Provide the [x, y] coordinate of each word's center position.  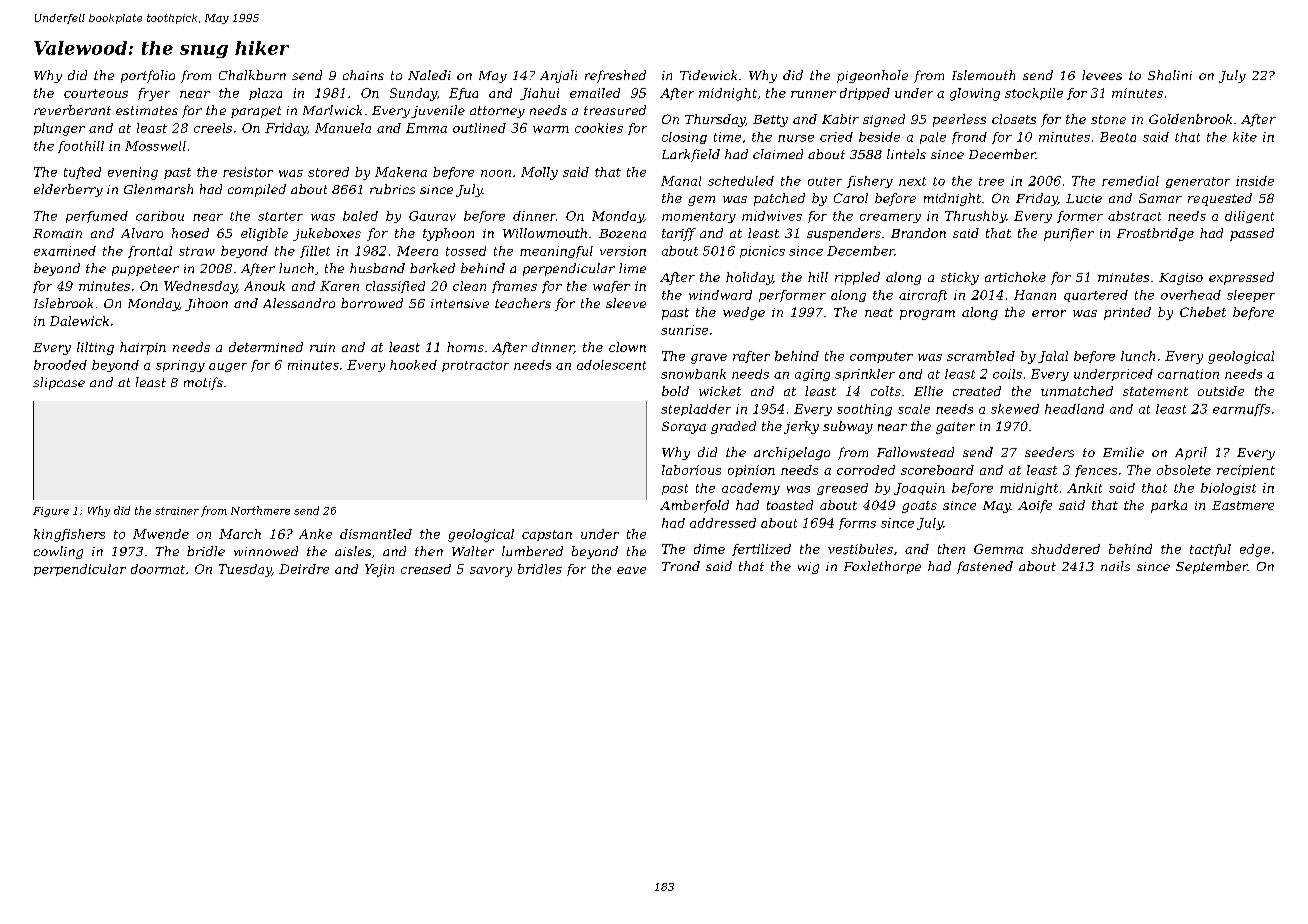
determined [266, 347]
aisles [353, 551]
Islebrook [63, 303]
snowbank [693, 374]
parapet [256, 112]
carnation [1188, 374]
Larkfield [691, 155]
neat [879, 312]
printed [1127, 313]
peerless [959, 120]
